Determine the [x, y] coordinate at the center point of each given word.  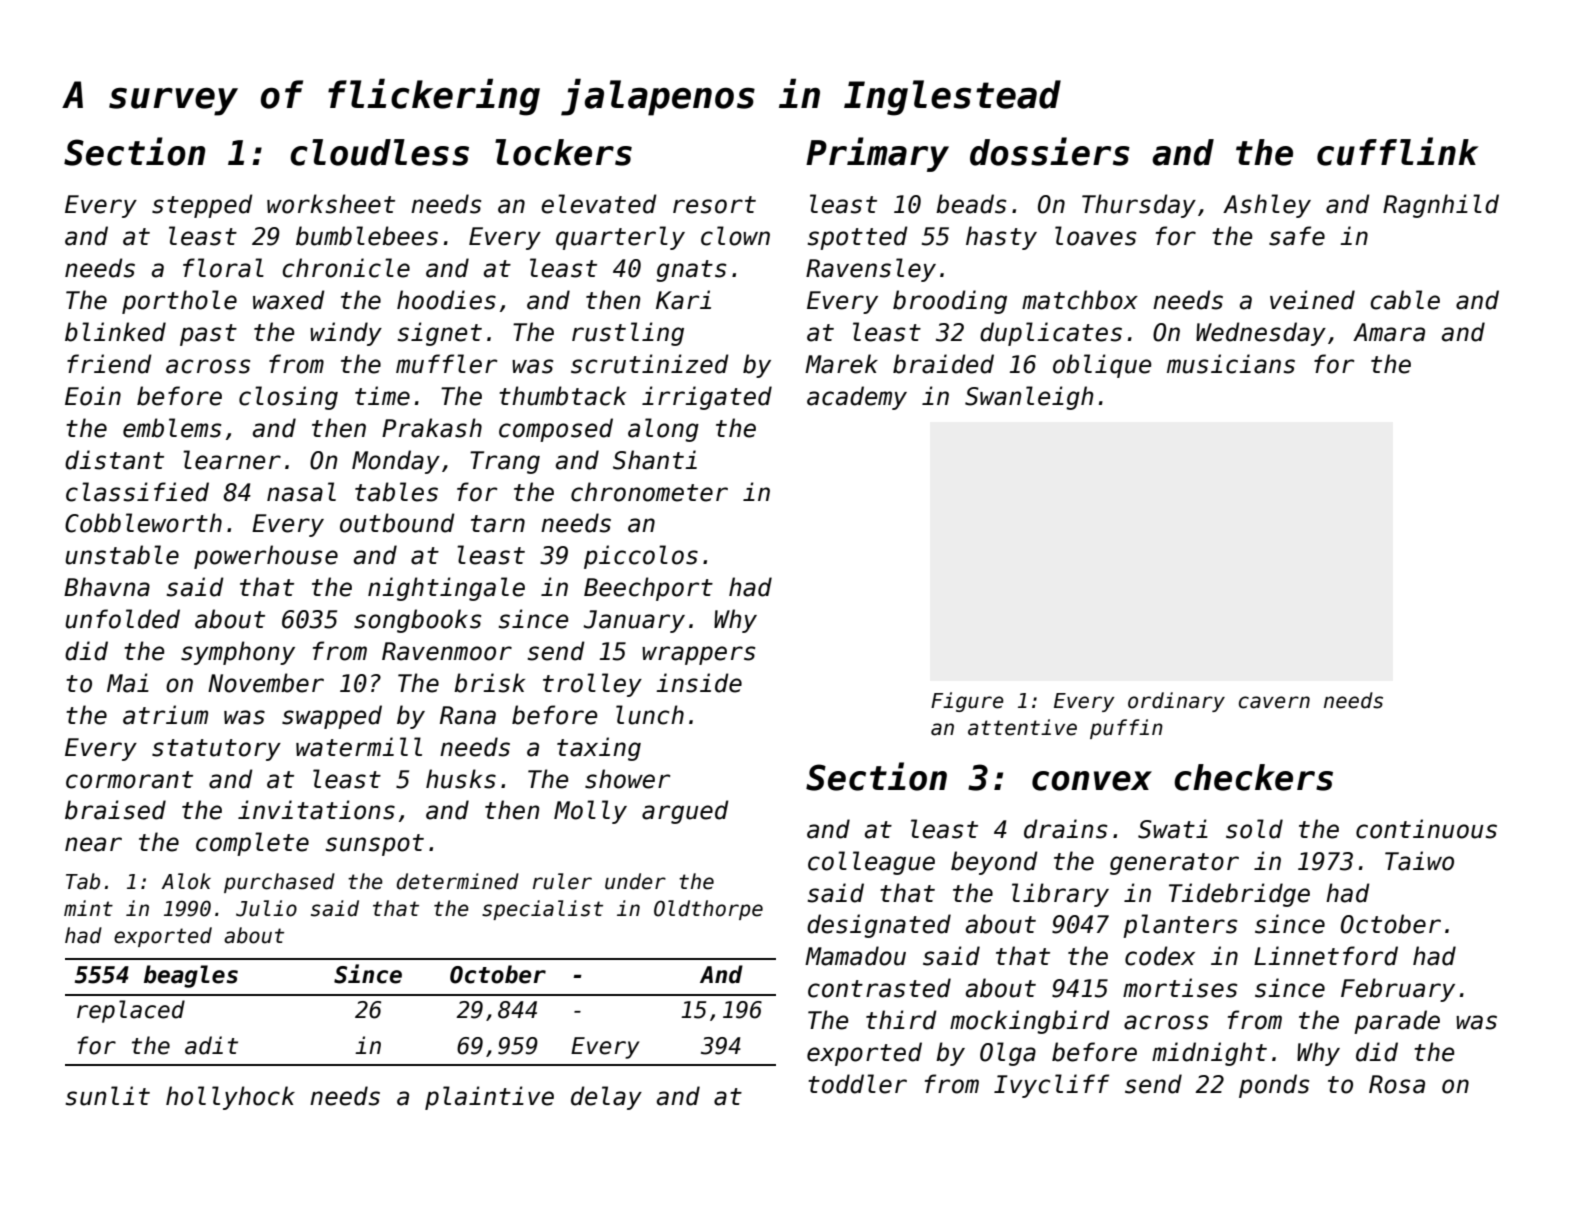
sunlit [108, 1096]
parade [1397, 1022]
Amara [1389, 332]
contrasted [879, 988]
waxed [289, 300]
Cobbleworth [143, 523]
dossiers [1050, 151]
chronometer [649, 492]
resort [714, 205]
